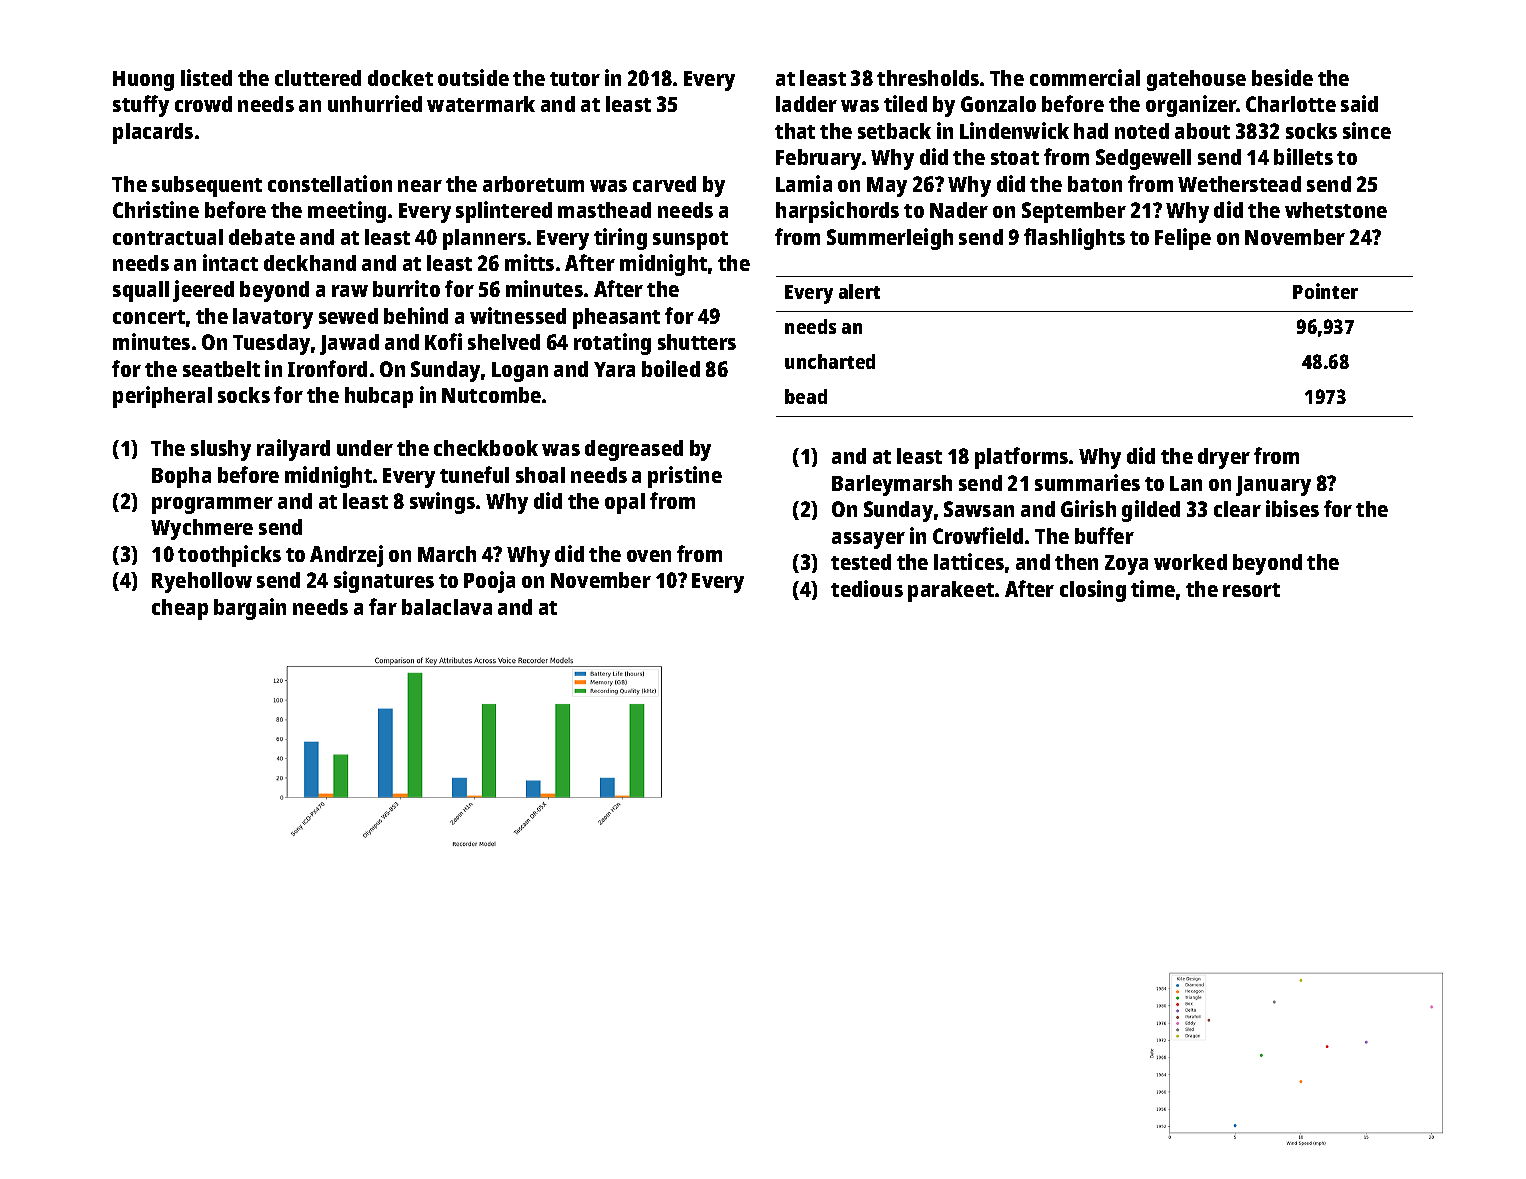 Image resolution: width=1526 pixels, height=1179 pixels. Describe the element at coordinates (795, 131) in the document. I see `that` at that location.
